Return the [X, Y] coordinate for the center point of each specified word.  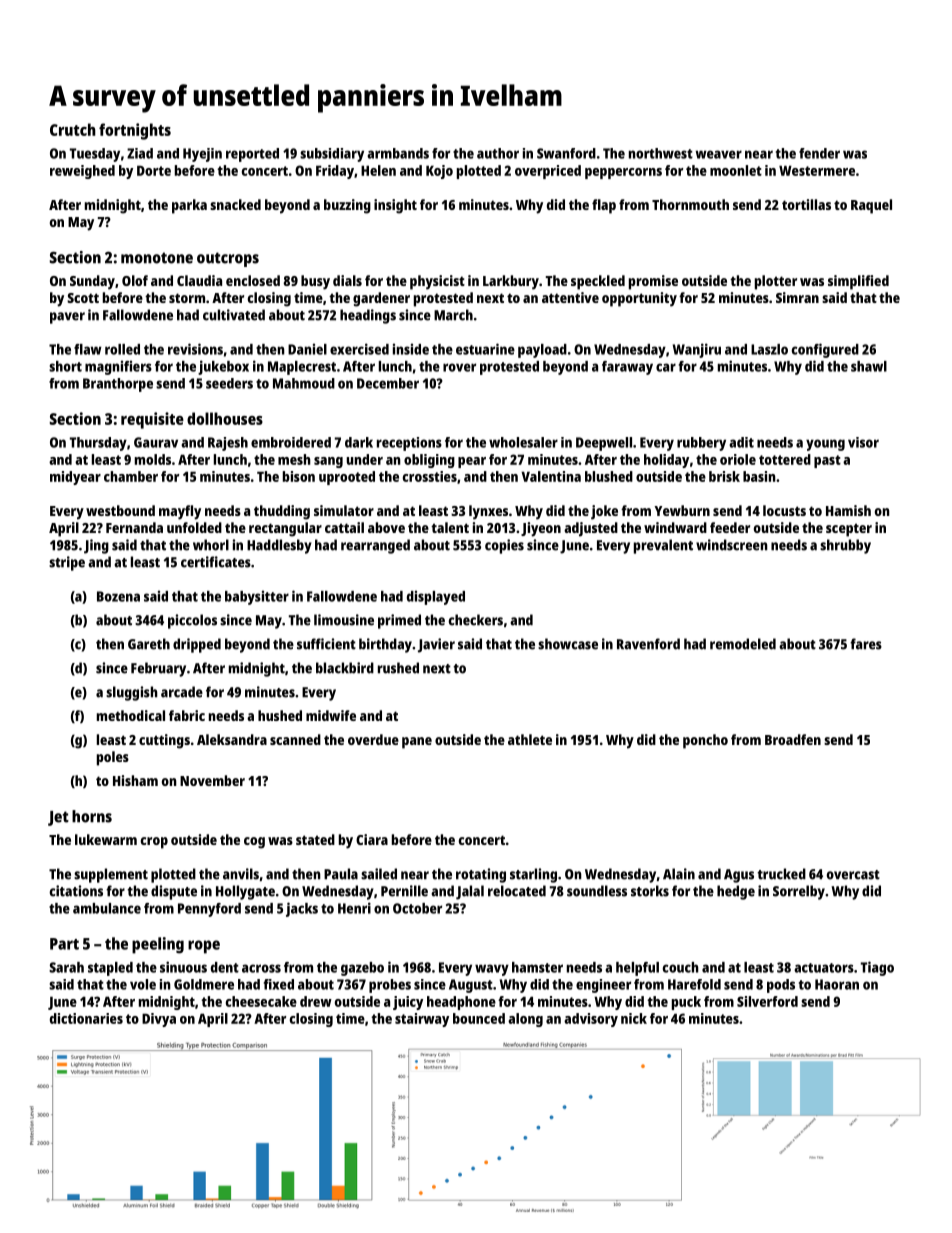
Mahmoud [304, 383]
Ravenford [648, 644]
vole [143, 984]
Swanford [566, 153]
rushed [398, 668]
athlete [530, 739]
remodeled [743, 644]
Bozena [118, 596]
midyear [75, 478]
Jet [58, 818]
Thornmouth [690, 204]
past [827, 461]
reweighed [82, 172]
